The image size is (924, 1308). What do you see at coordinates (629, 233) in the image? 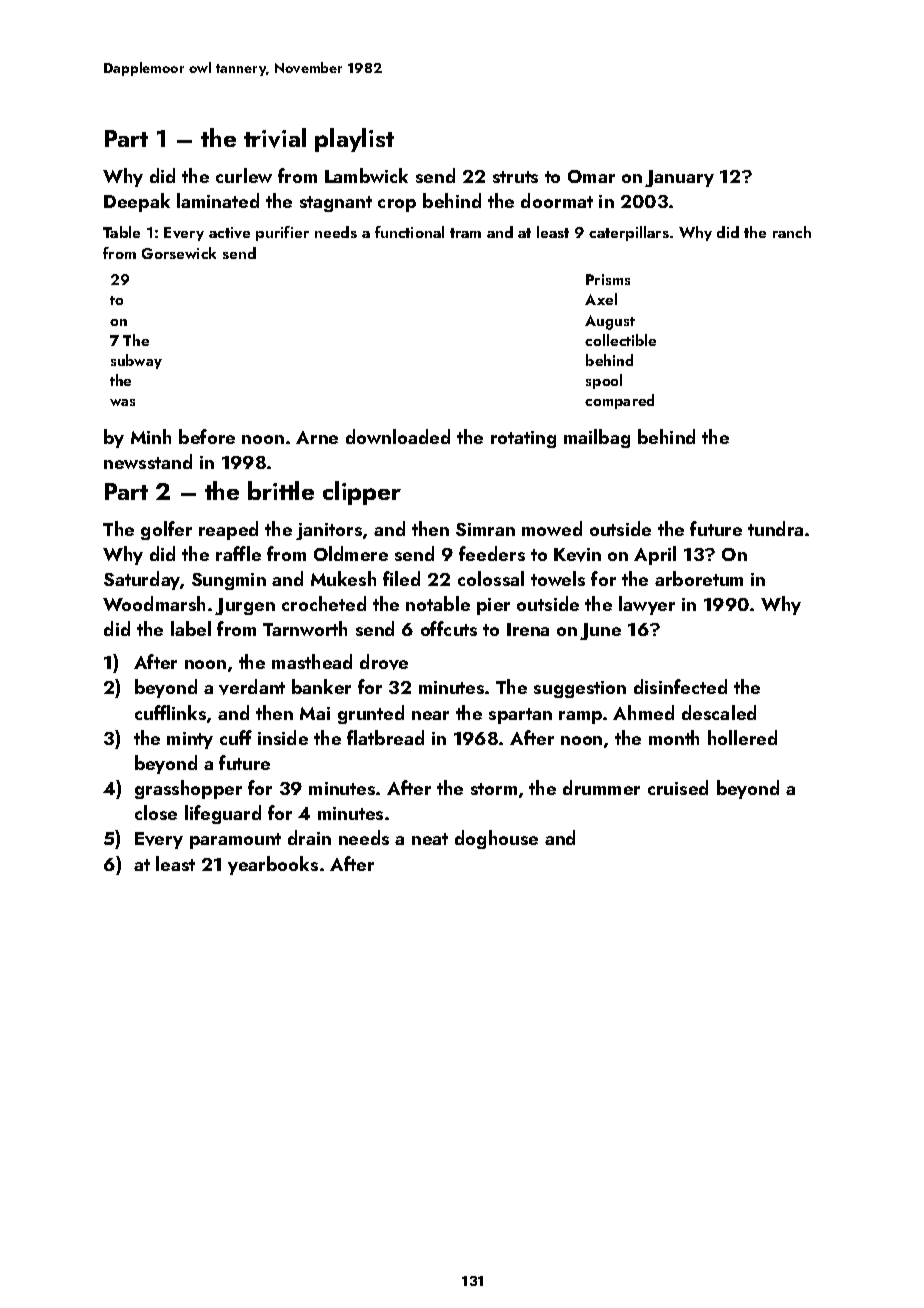
I see `caterpillars` at bounding box center [629, 233].
